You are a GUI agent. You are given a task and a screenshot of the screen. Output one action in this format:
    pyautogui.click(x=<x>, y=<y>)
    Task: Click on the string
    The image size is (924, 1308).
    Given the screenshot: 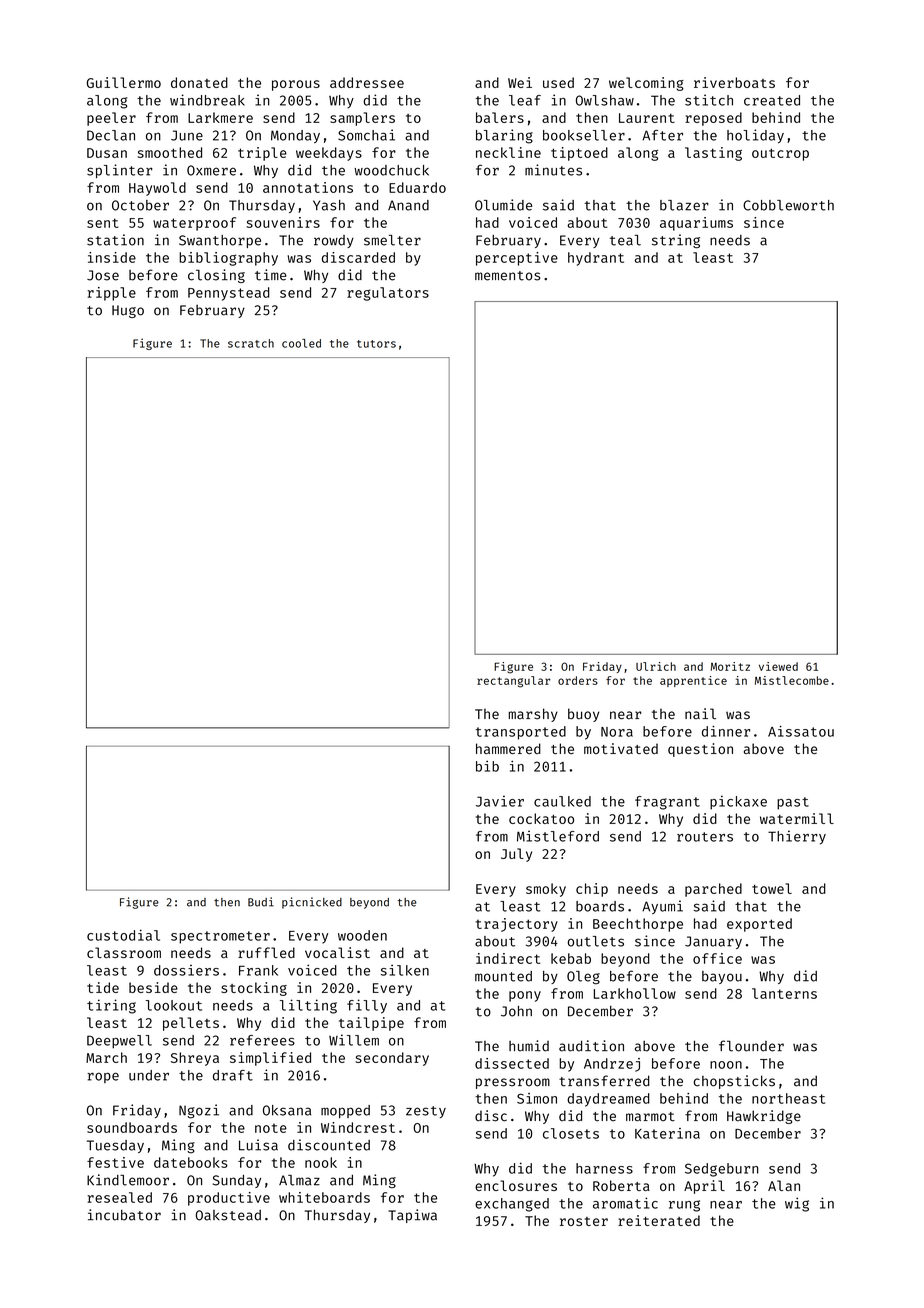 What is the action you would take?
    pyautogui.click(x=676, y=241)
